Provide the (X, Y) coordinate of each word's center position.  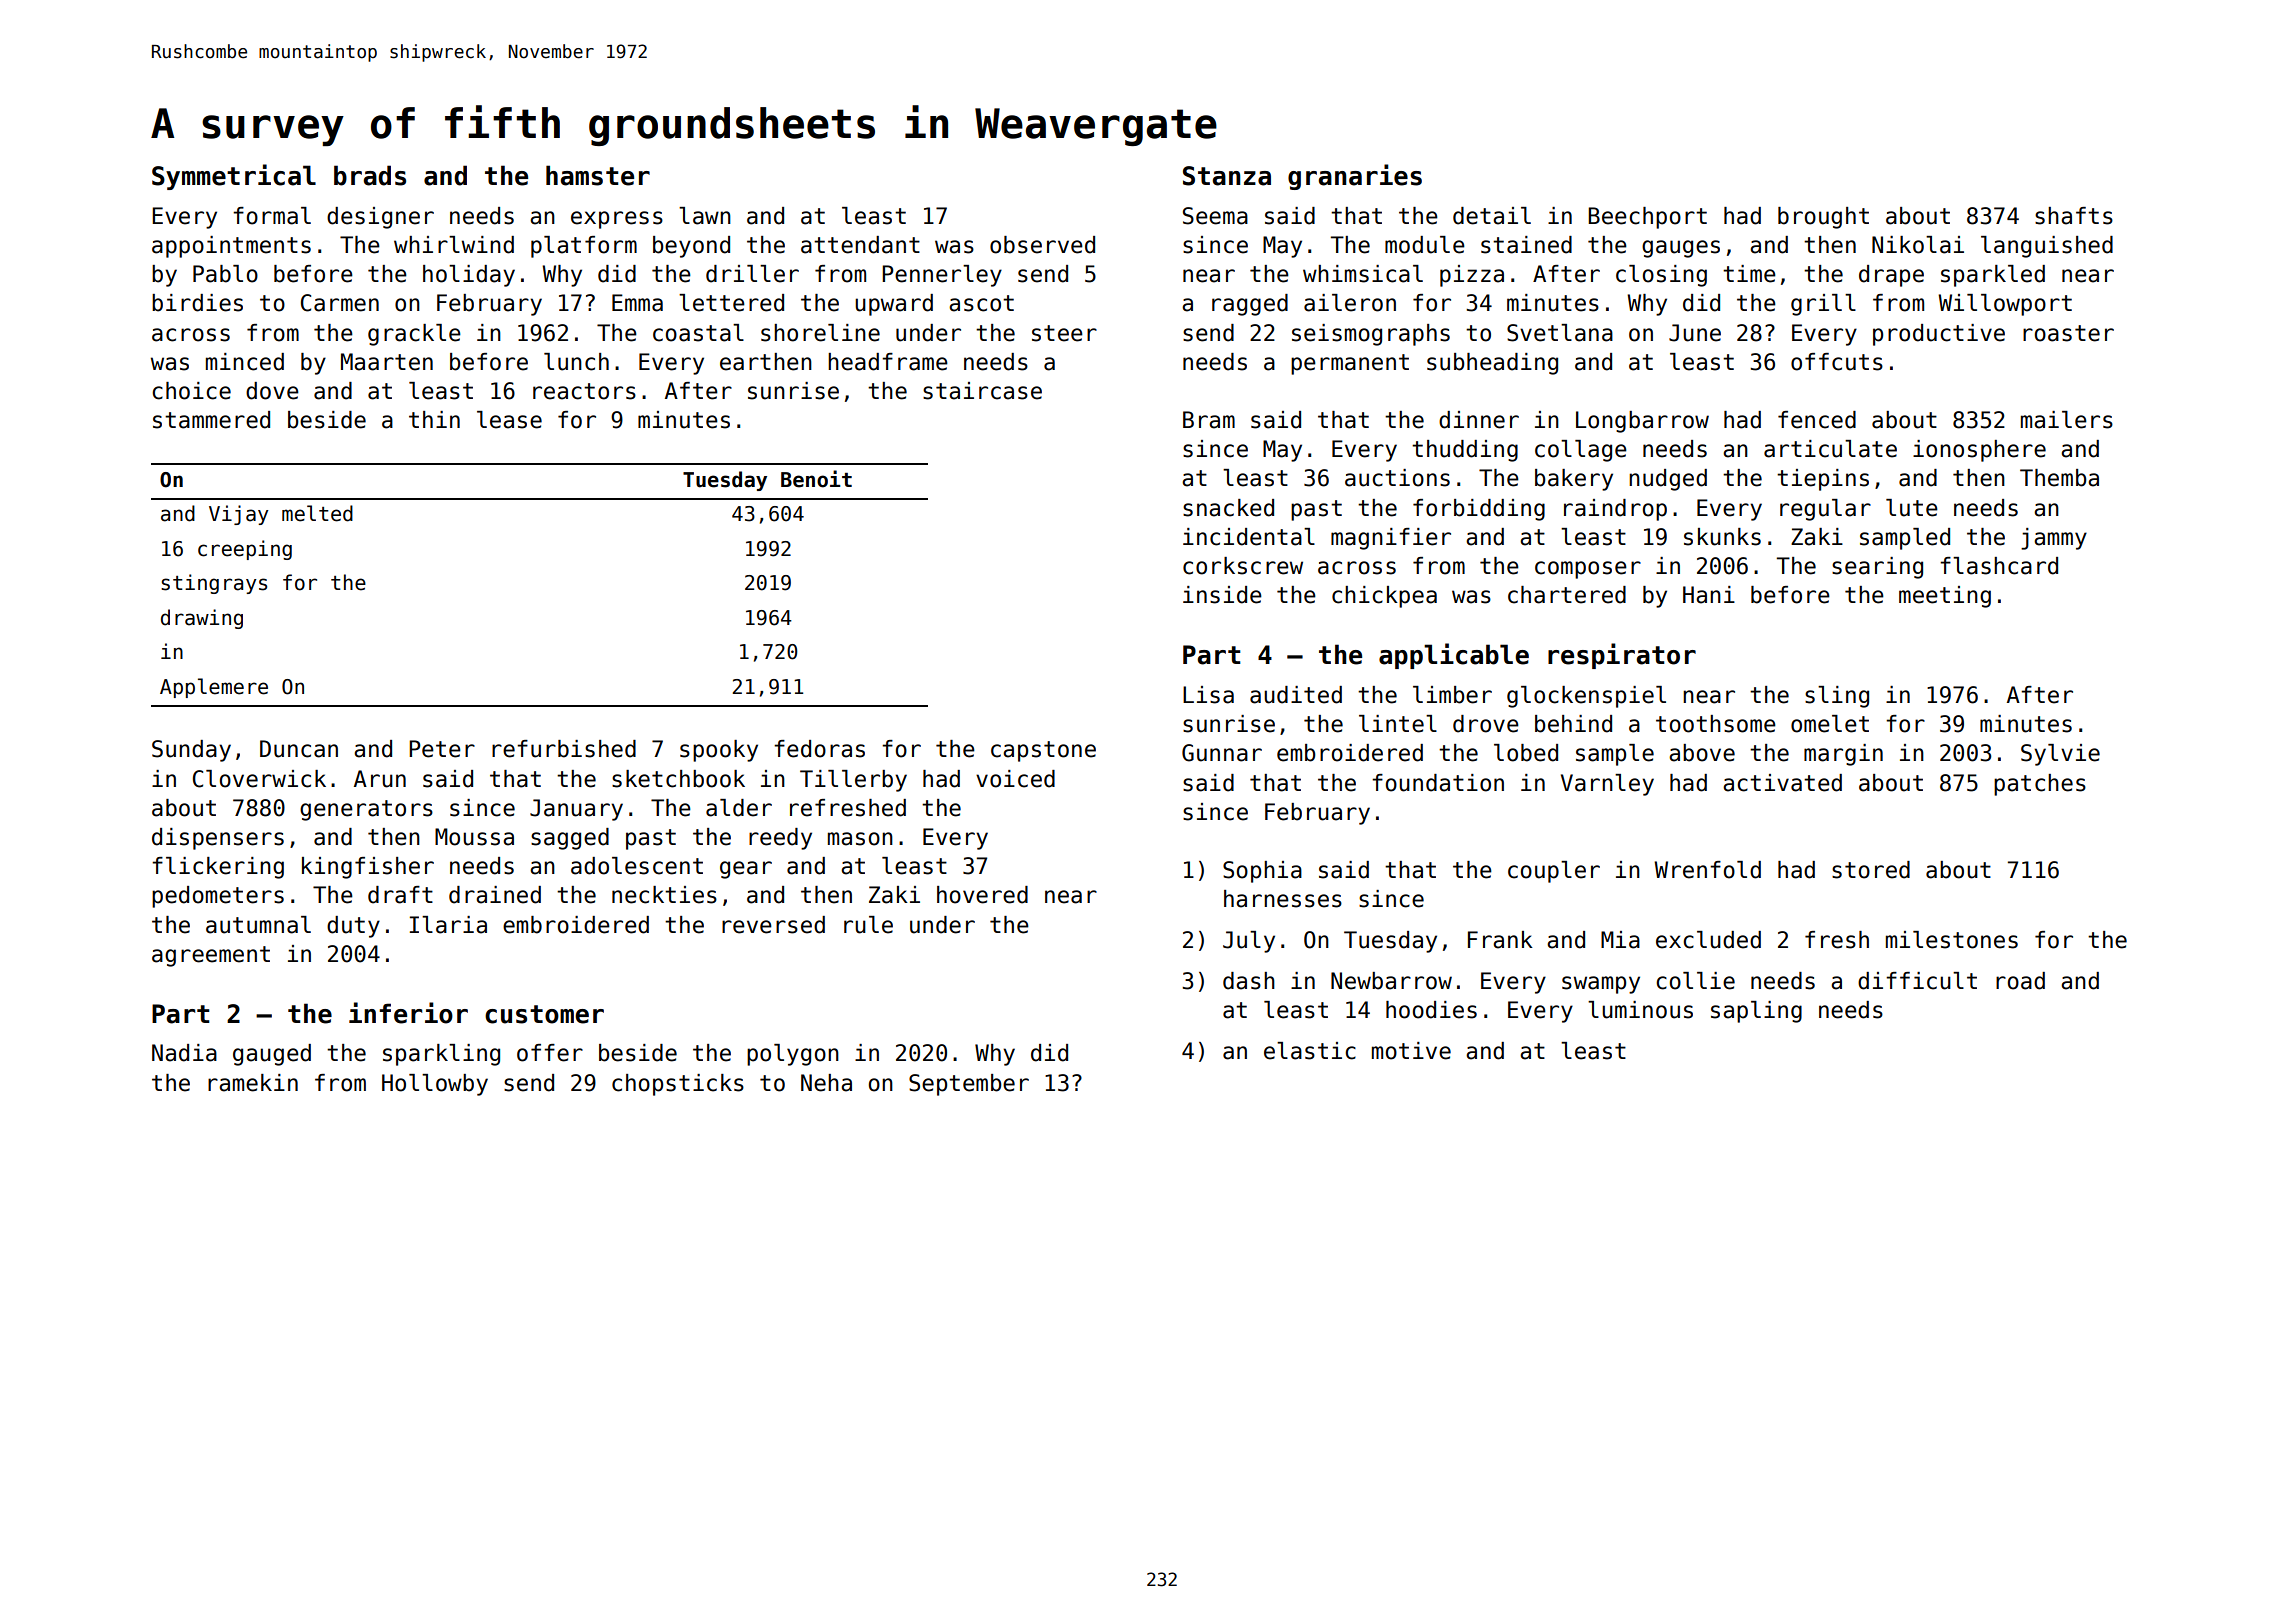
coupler (1554, 872)
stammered (211, 420)
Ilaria (448, 925)
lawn (705, 216)
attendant (860, 245)
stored (1871, 870)
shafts (2074, 216)
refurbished (564, 749)
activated (1782, 783)
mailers (2067, 420)
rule (868, 925)
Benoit (816, 479)
